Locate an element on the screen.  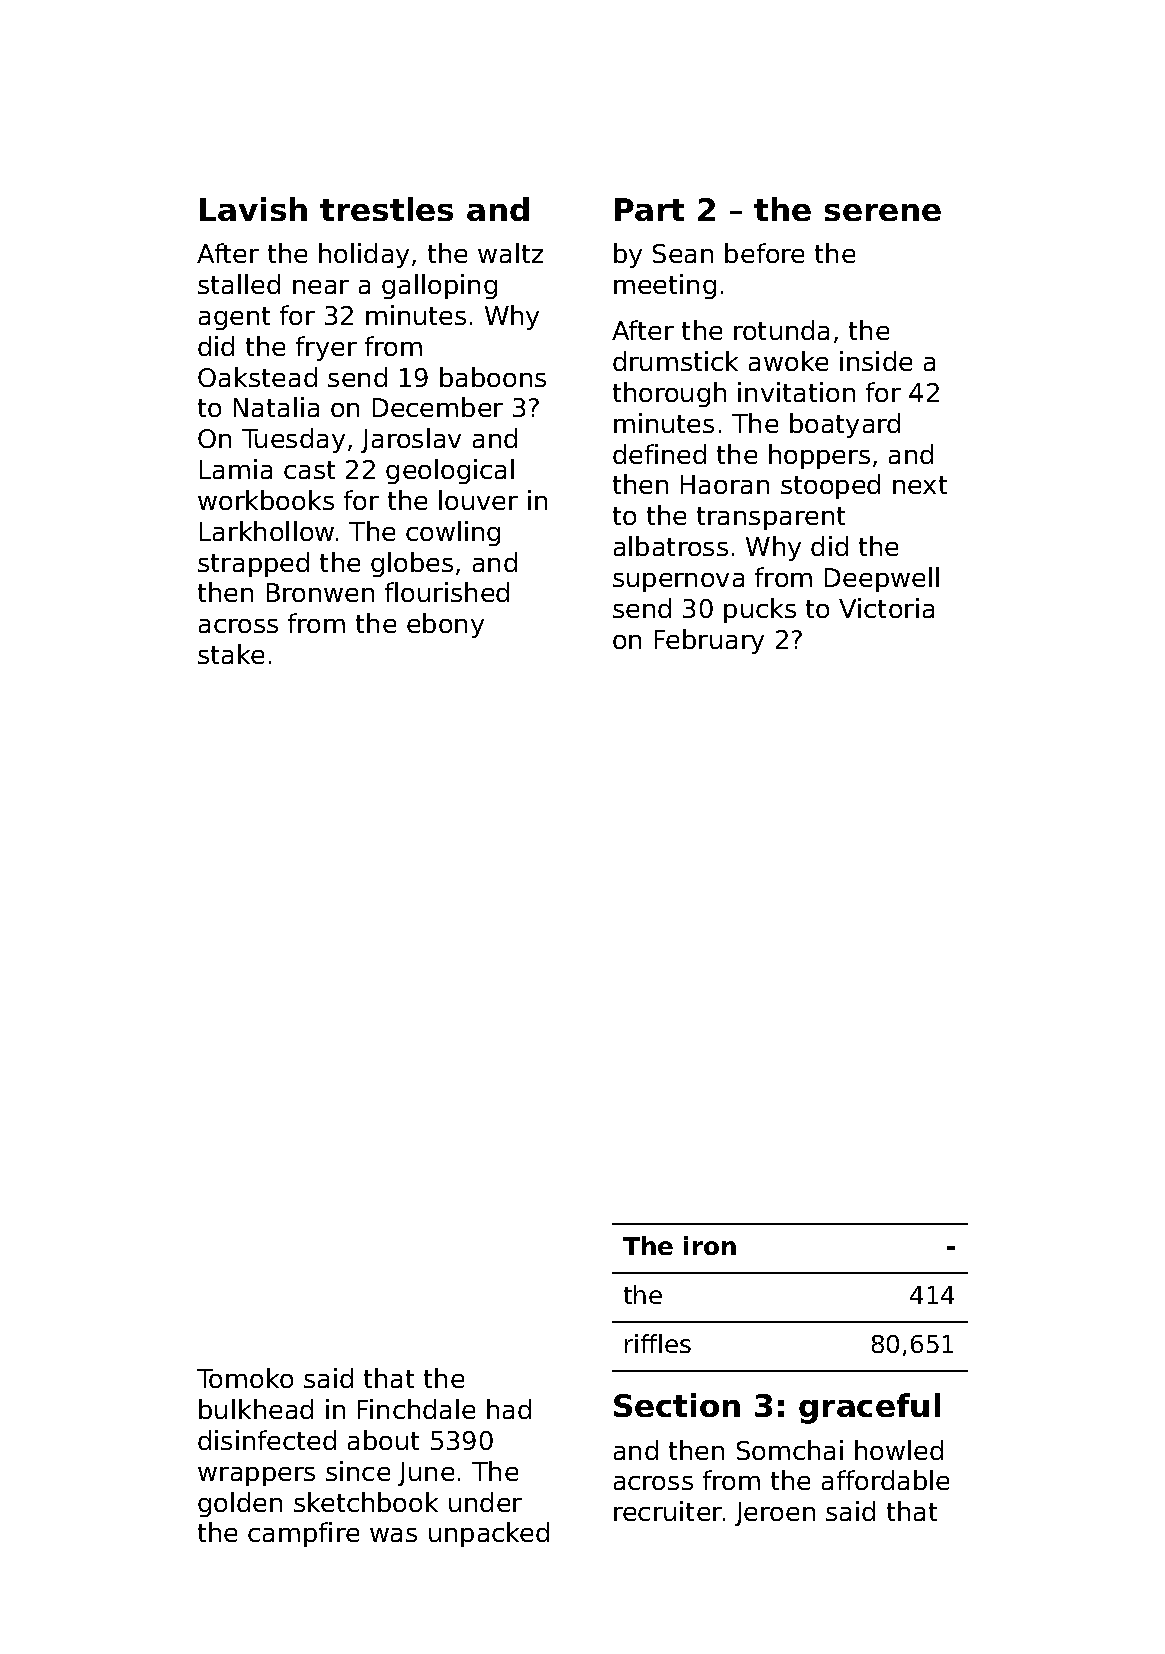
Deepwell is located at coordinates (882, 579).
